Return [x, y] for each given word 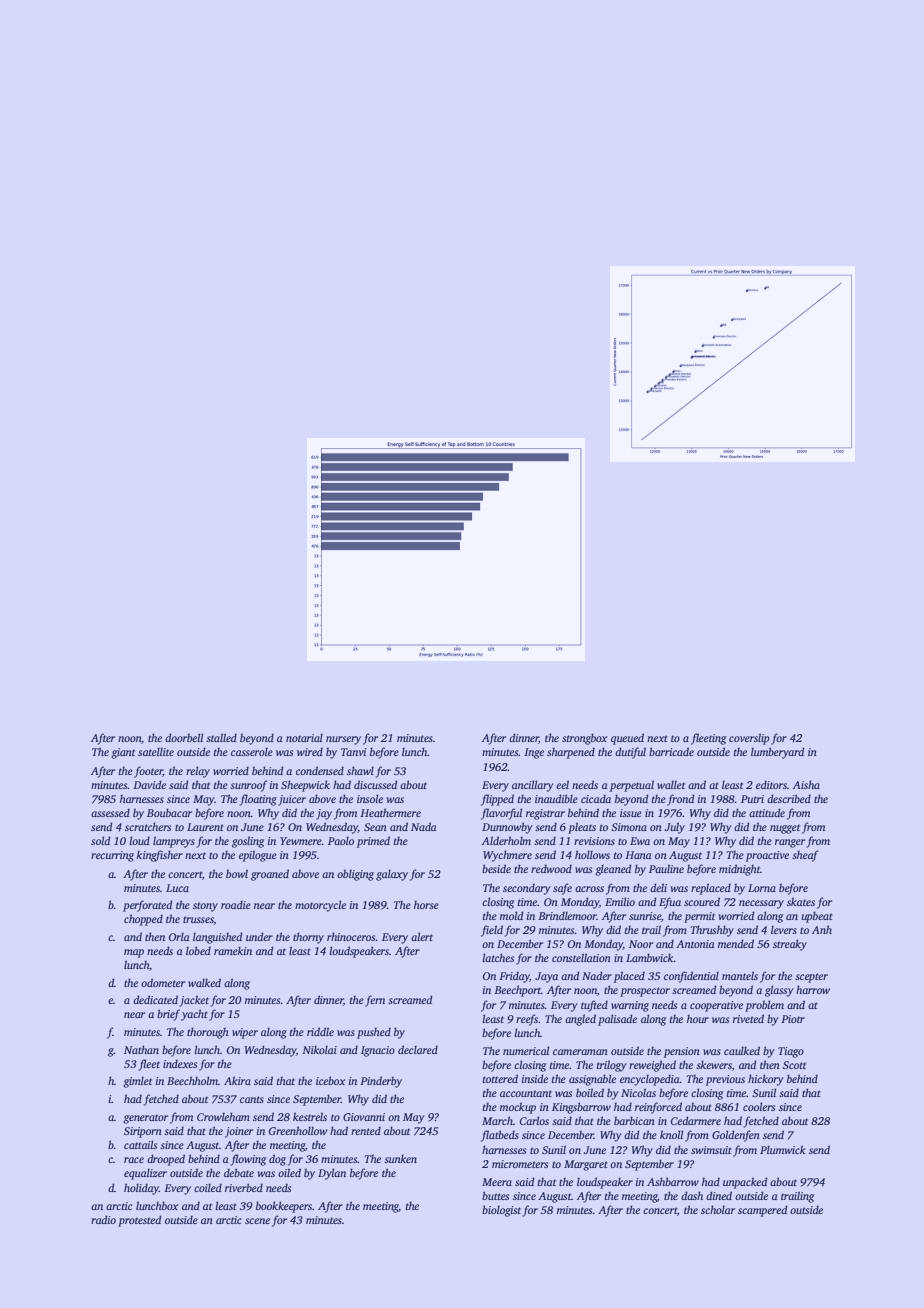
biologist [501, 1211]
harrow [813, 989]
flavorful [501, 814]
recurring [112, 856]
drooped [166, 1160]
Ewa [640, 841]
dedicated [155, 999]
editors [771, 784]
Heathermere [390, 812]
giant [123, 753]
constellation [581, 957]
